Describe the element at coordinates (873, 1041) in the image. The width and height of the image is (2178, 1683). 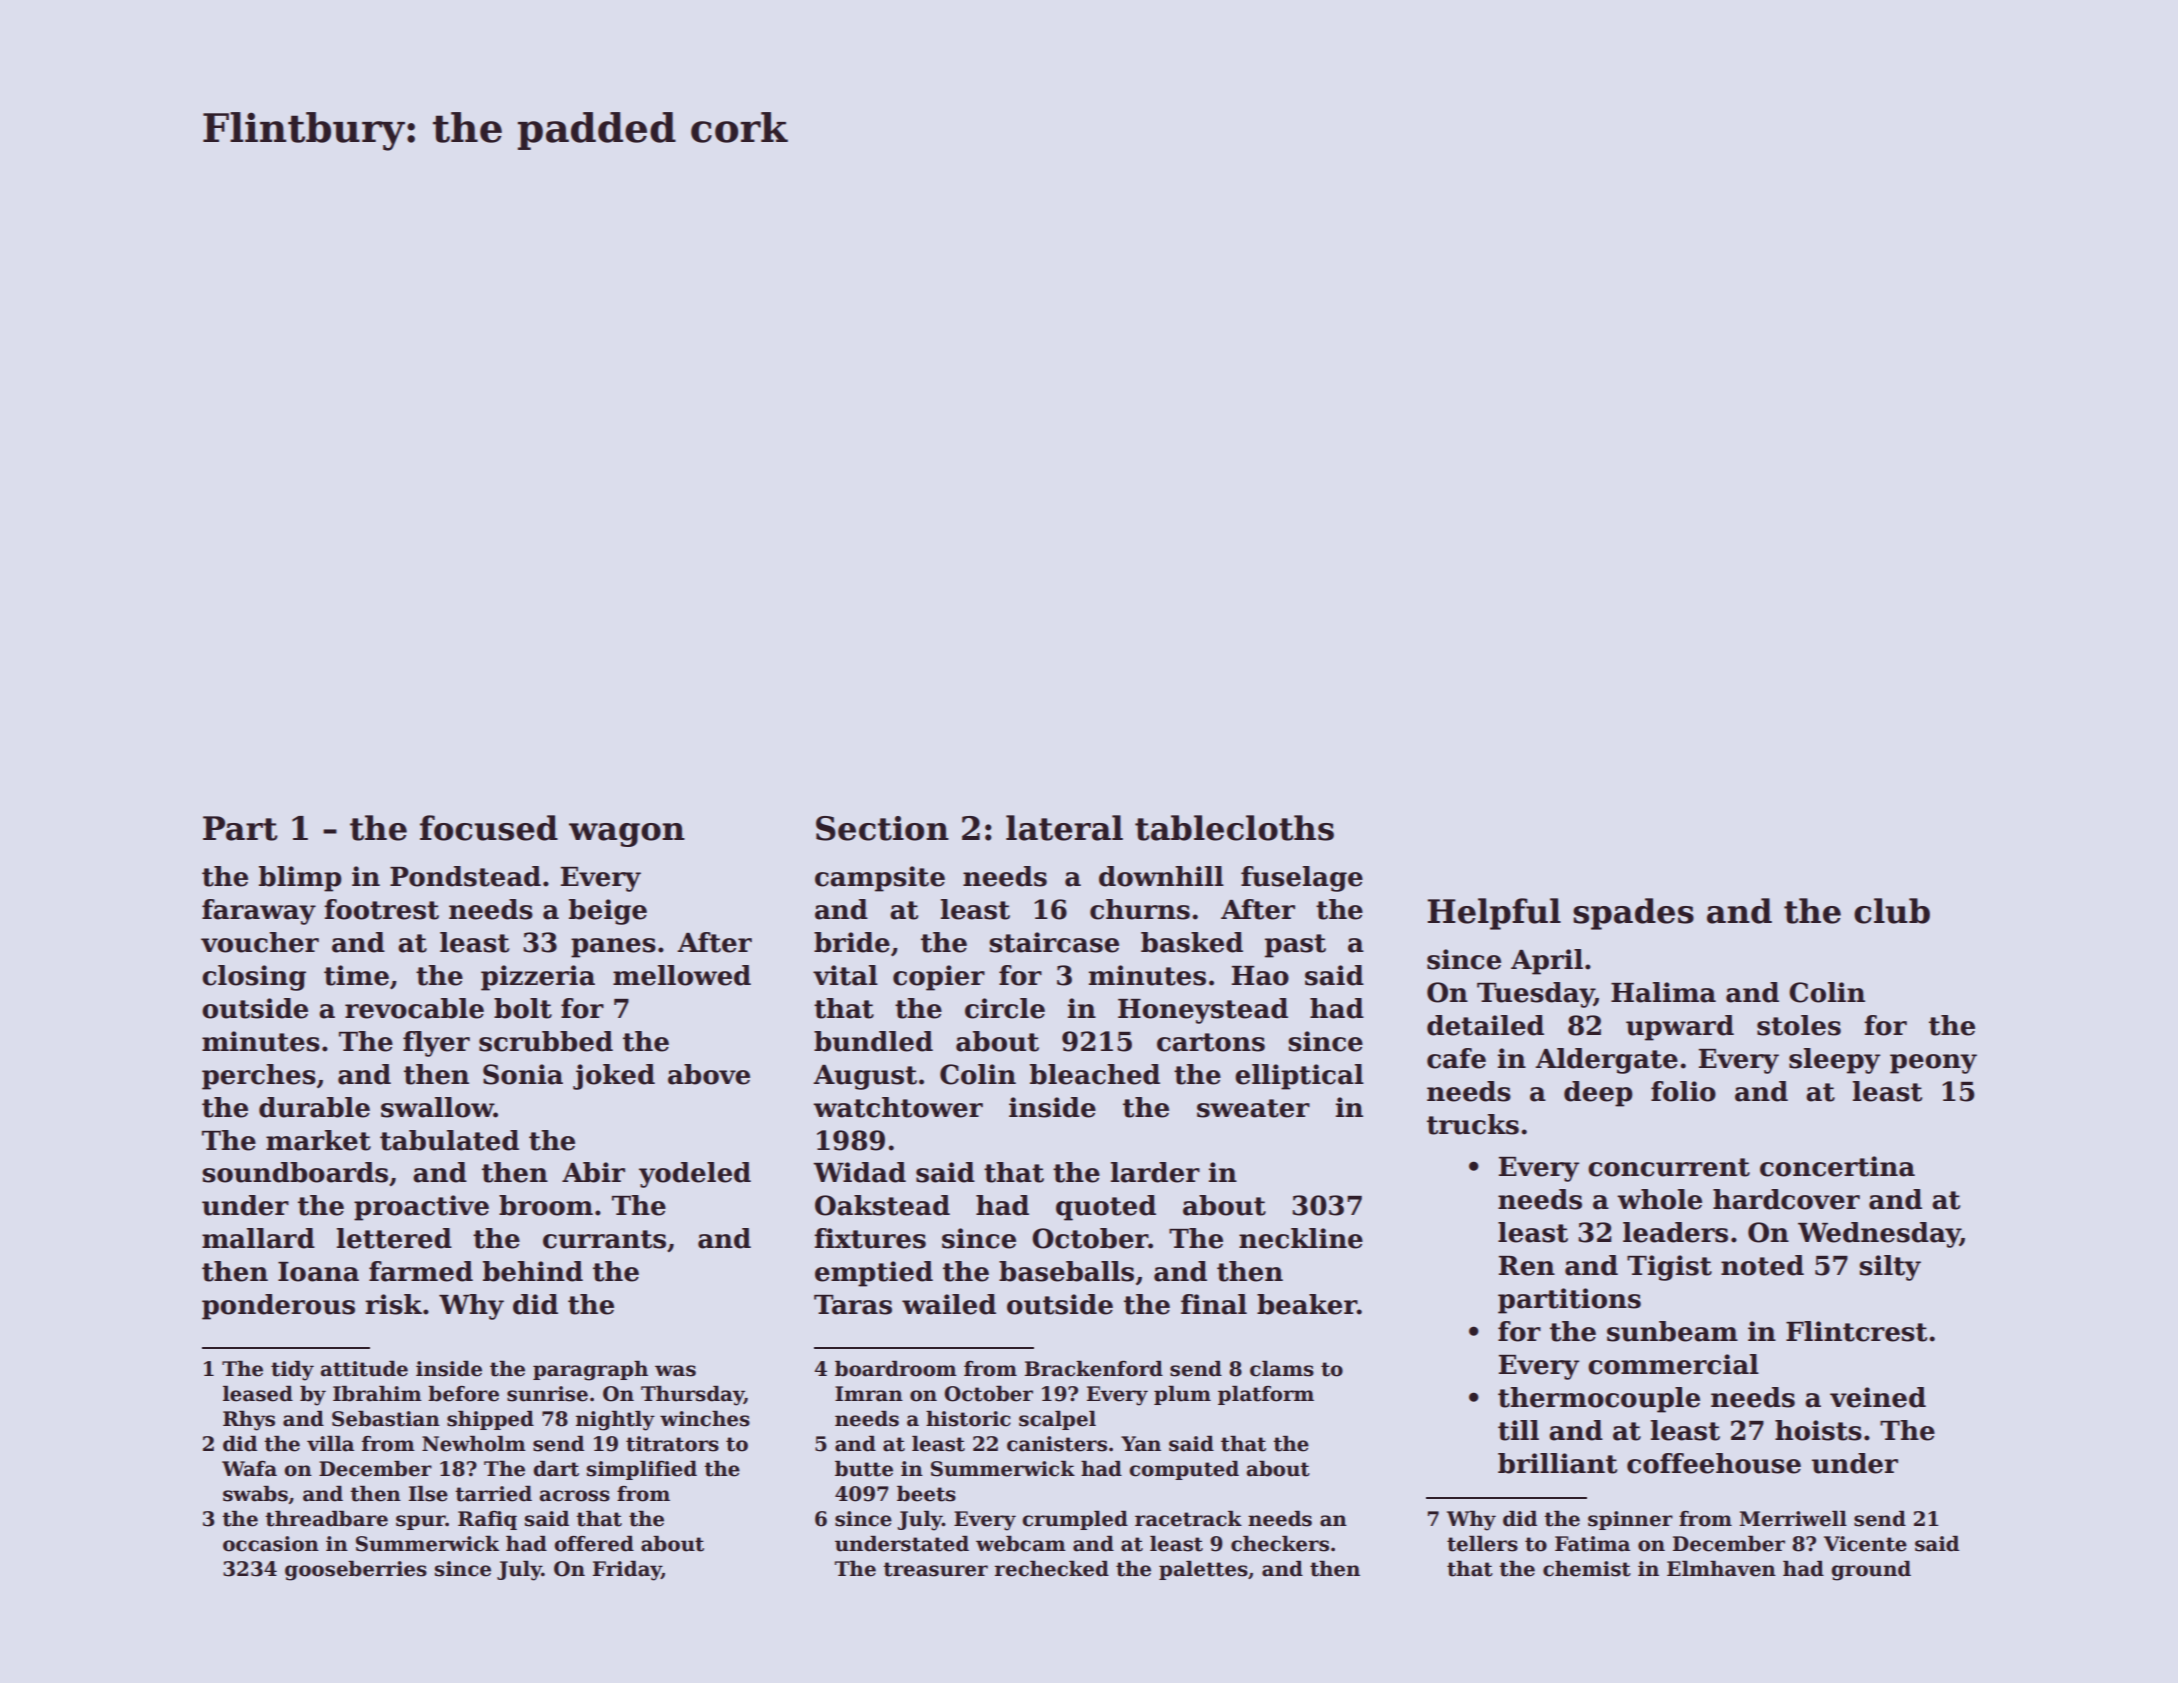
I see `bundled` at that location.
